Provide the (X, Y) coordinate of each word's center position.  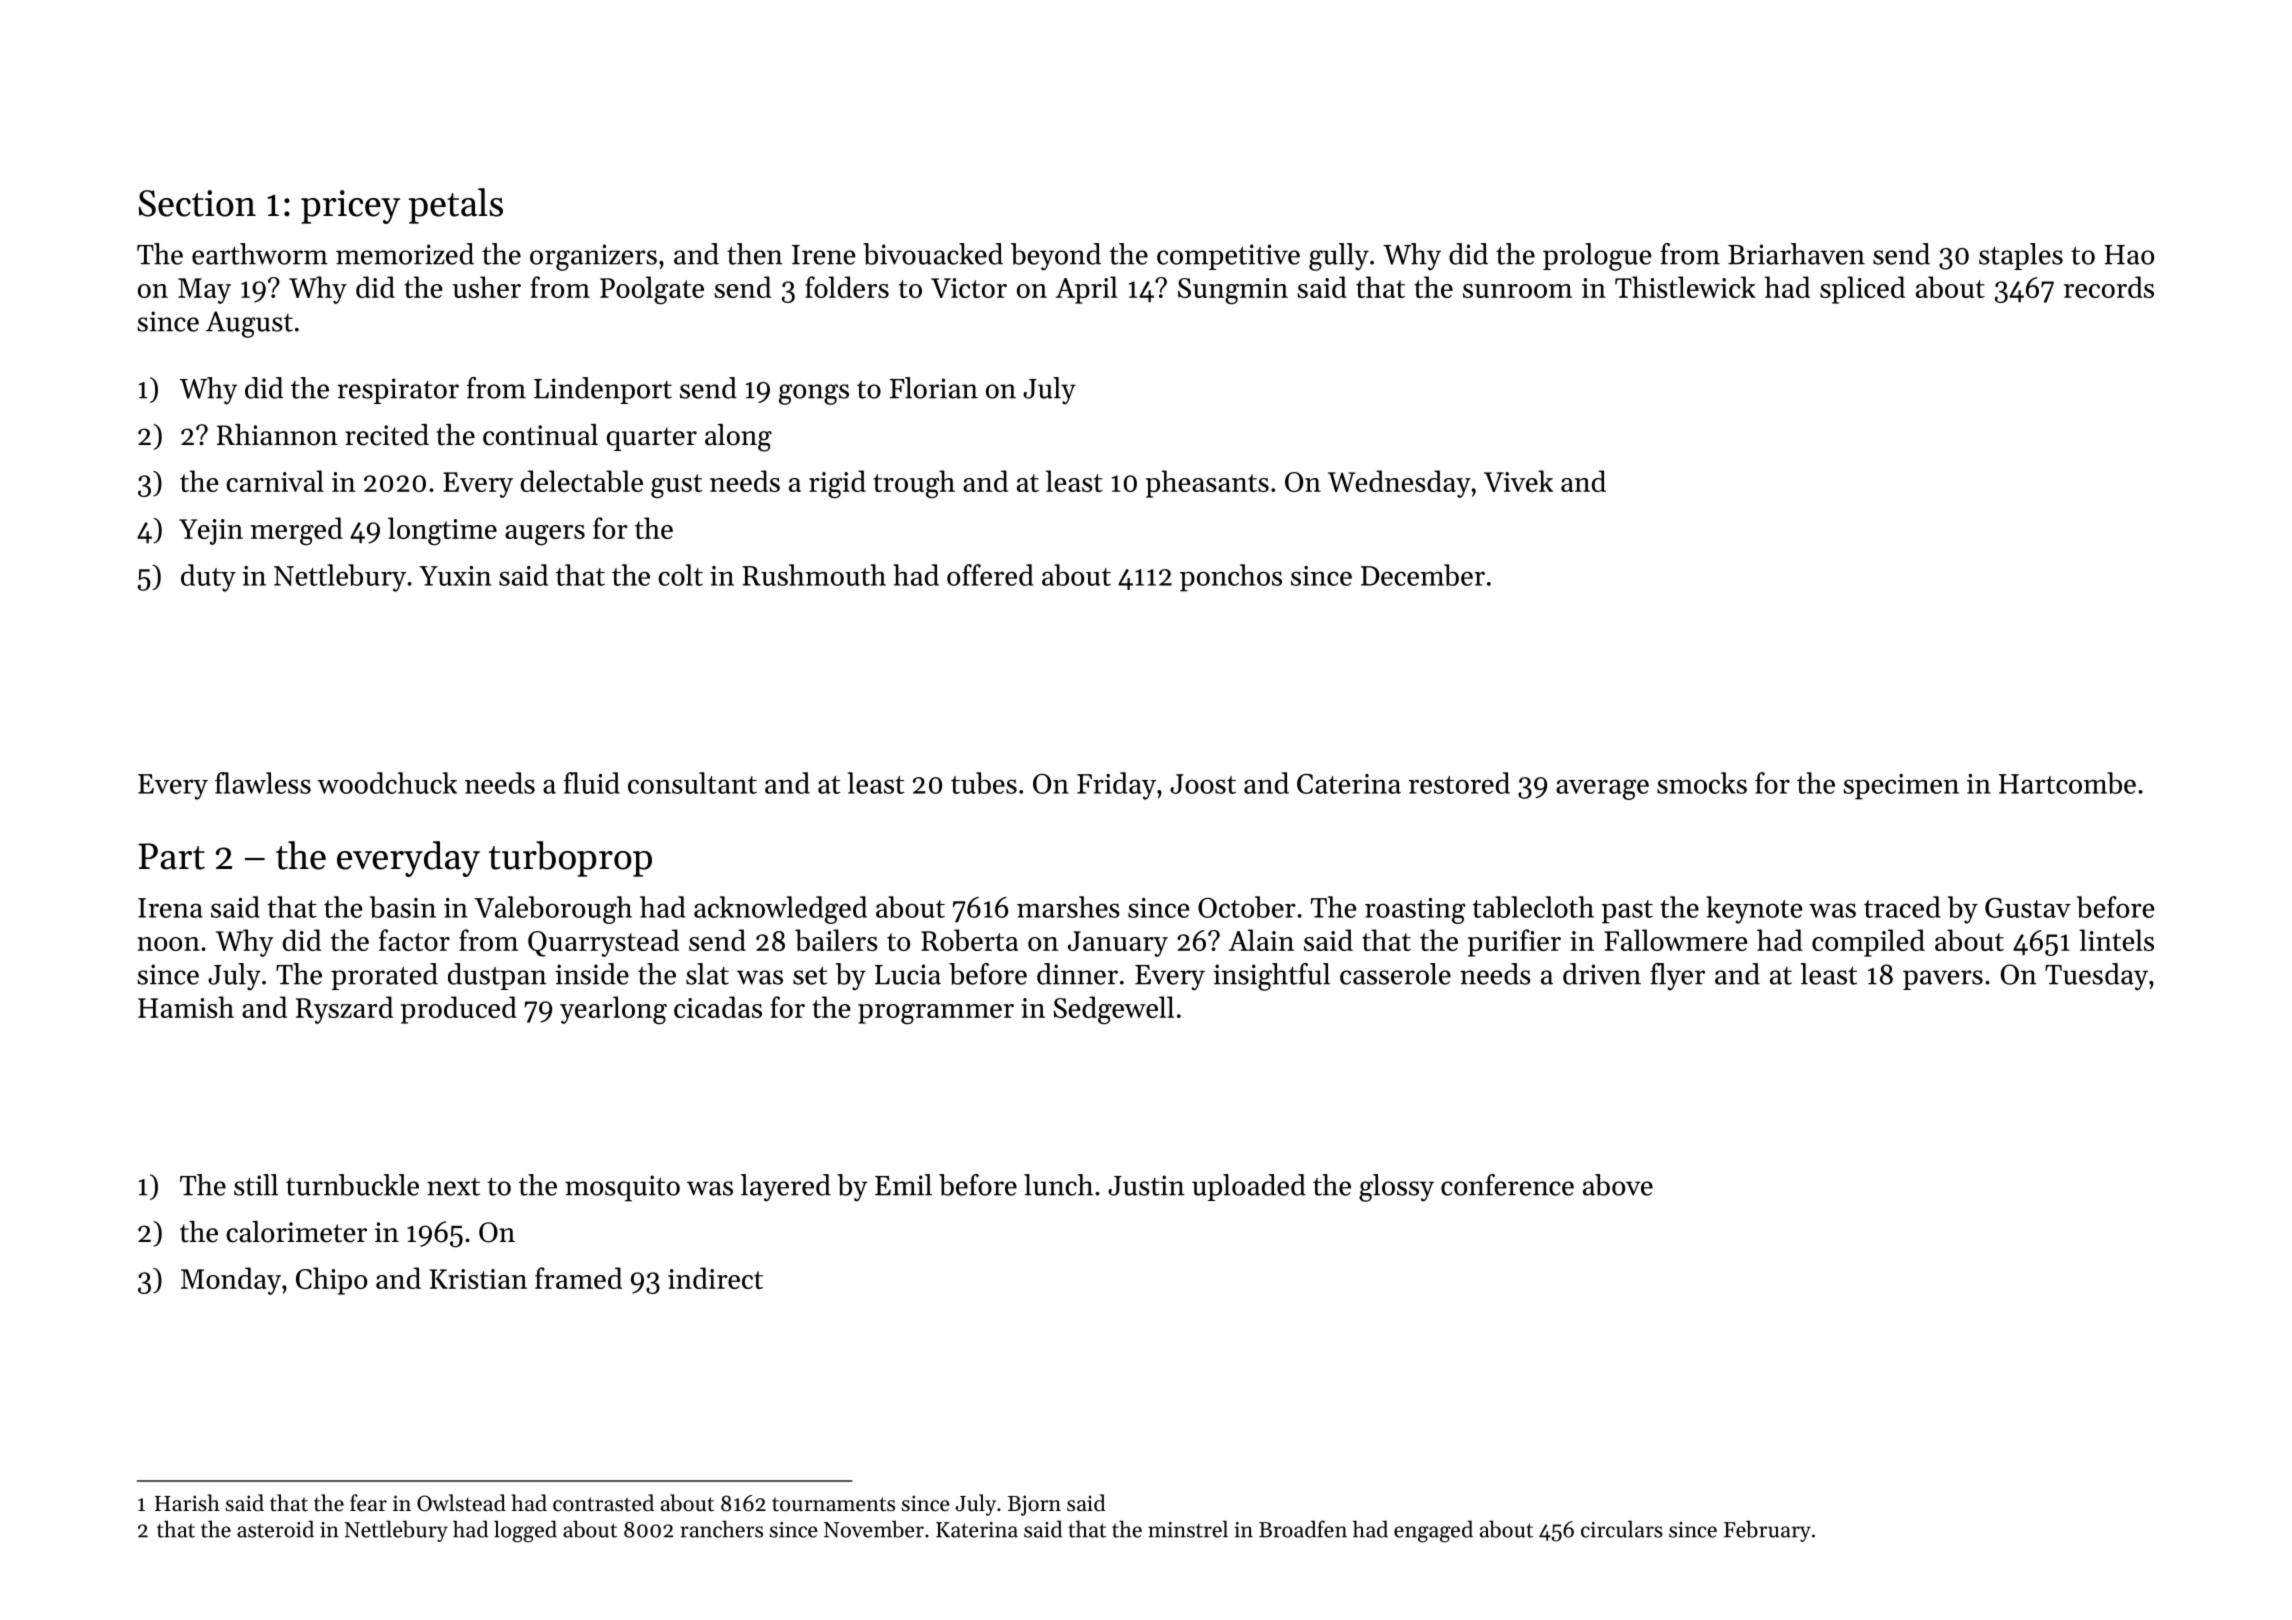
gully (1339, 257)
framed (578, 1278)
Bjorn (1034, 1505)
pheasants (1207, 484)
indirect (715, 1278)
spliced (1862, 290)
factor (414, 940)
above (1618, 1185)
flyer (1677, 977)
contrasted (603, 1503)
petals (456, 206)
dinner (1077, 974)
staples (2021, 256)
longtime (442, 531)
